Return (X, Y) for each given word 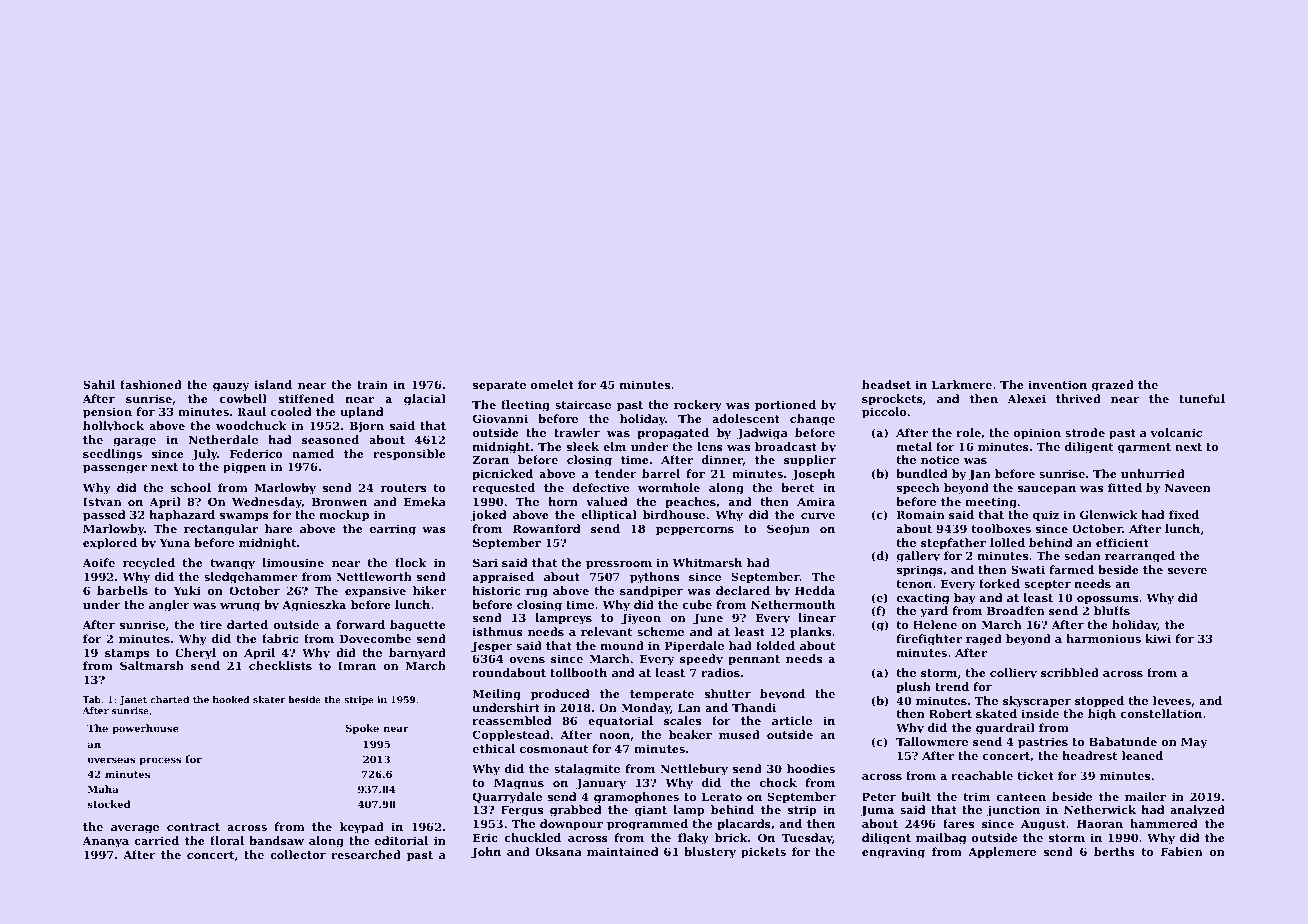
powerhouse (145, 729)
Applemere (1002, 853)
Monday (646, 709)
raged (984, 640)
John (486, 853)
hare (279, 528)
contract (193, 827)
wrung (240, 607)
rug (537, 593)
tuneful (1202, 398)
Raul (251, 411)
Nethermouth (793, 604)
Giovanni (500, 418)
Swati (1028, 569)
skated (996, 713)
